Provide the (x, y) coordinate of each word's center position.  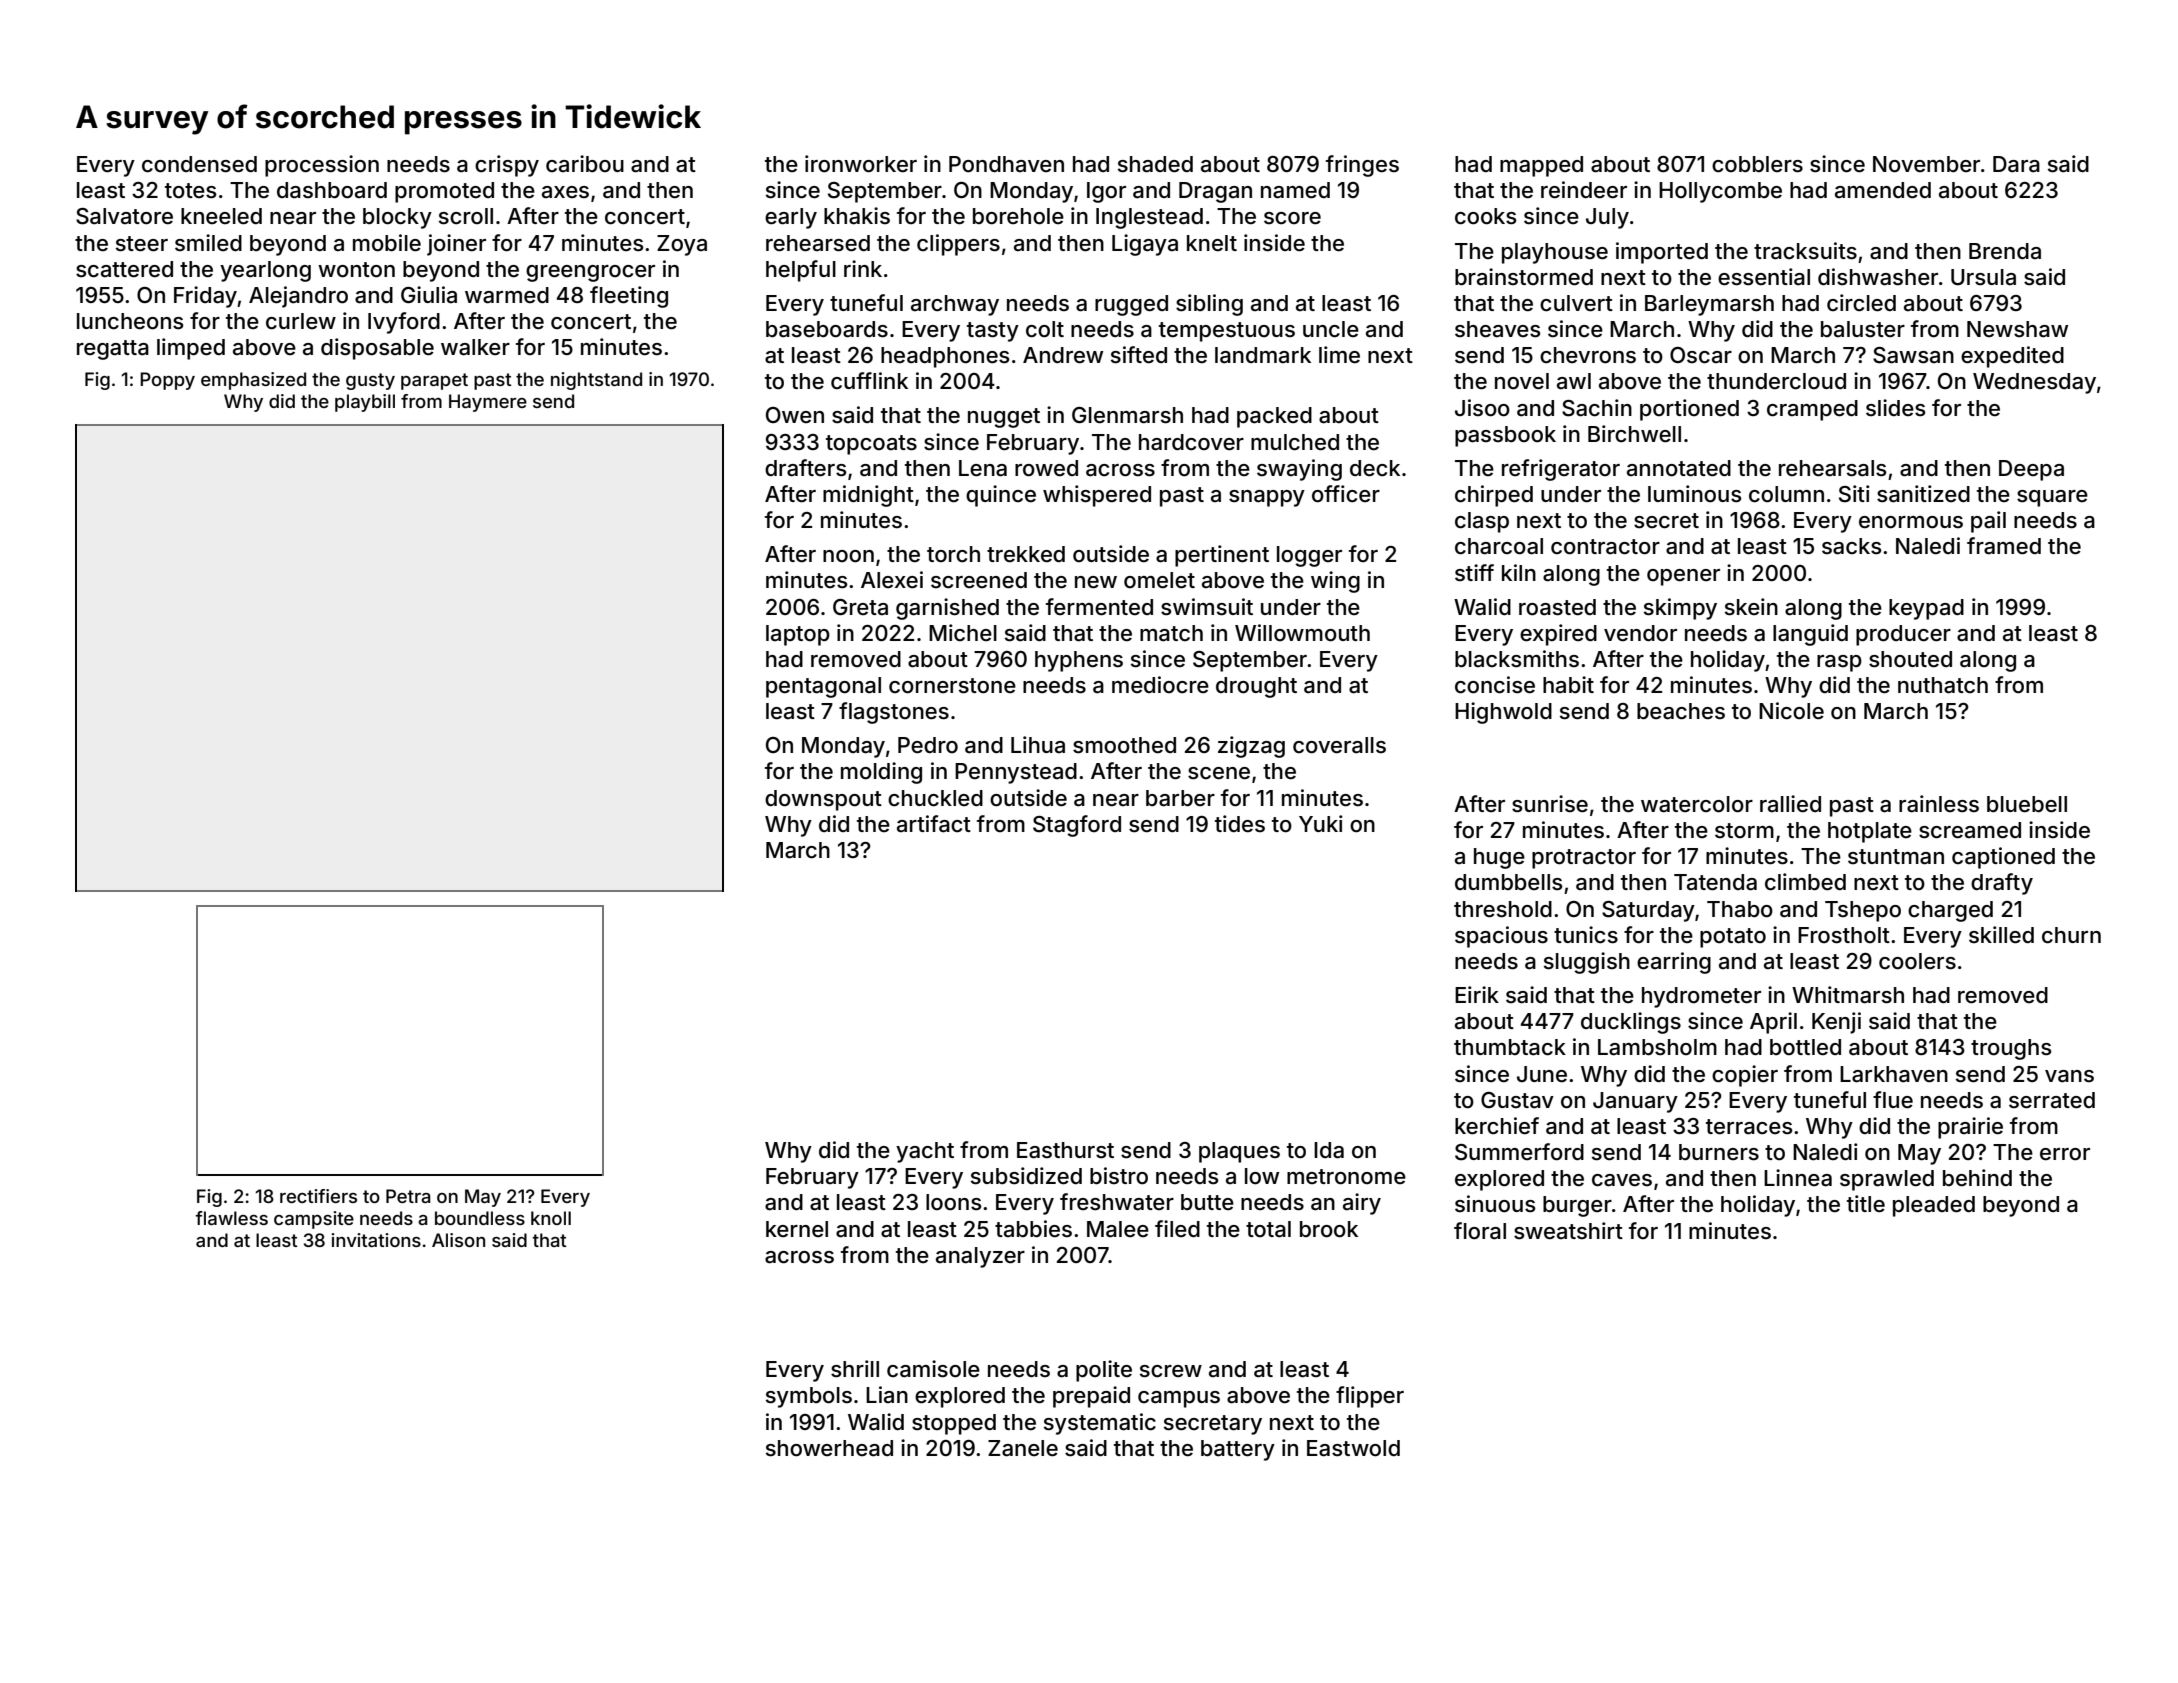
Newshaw (2017, 329)
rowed (1046, 468)
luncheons (130, 321)
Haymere (488, 403)
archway (955, 305)
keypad (1926, 609)
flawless (232, 1218)
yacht (925, 1152)
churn (2071, 935)
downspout (823, 800)
